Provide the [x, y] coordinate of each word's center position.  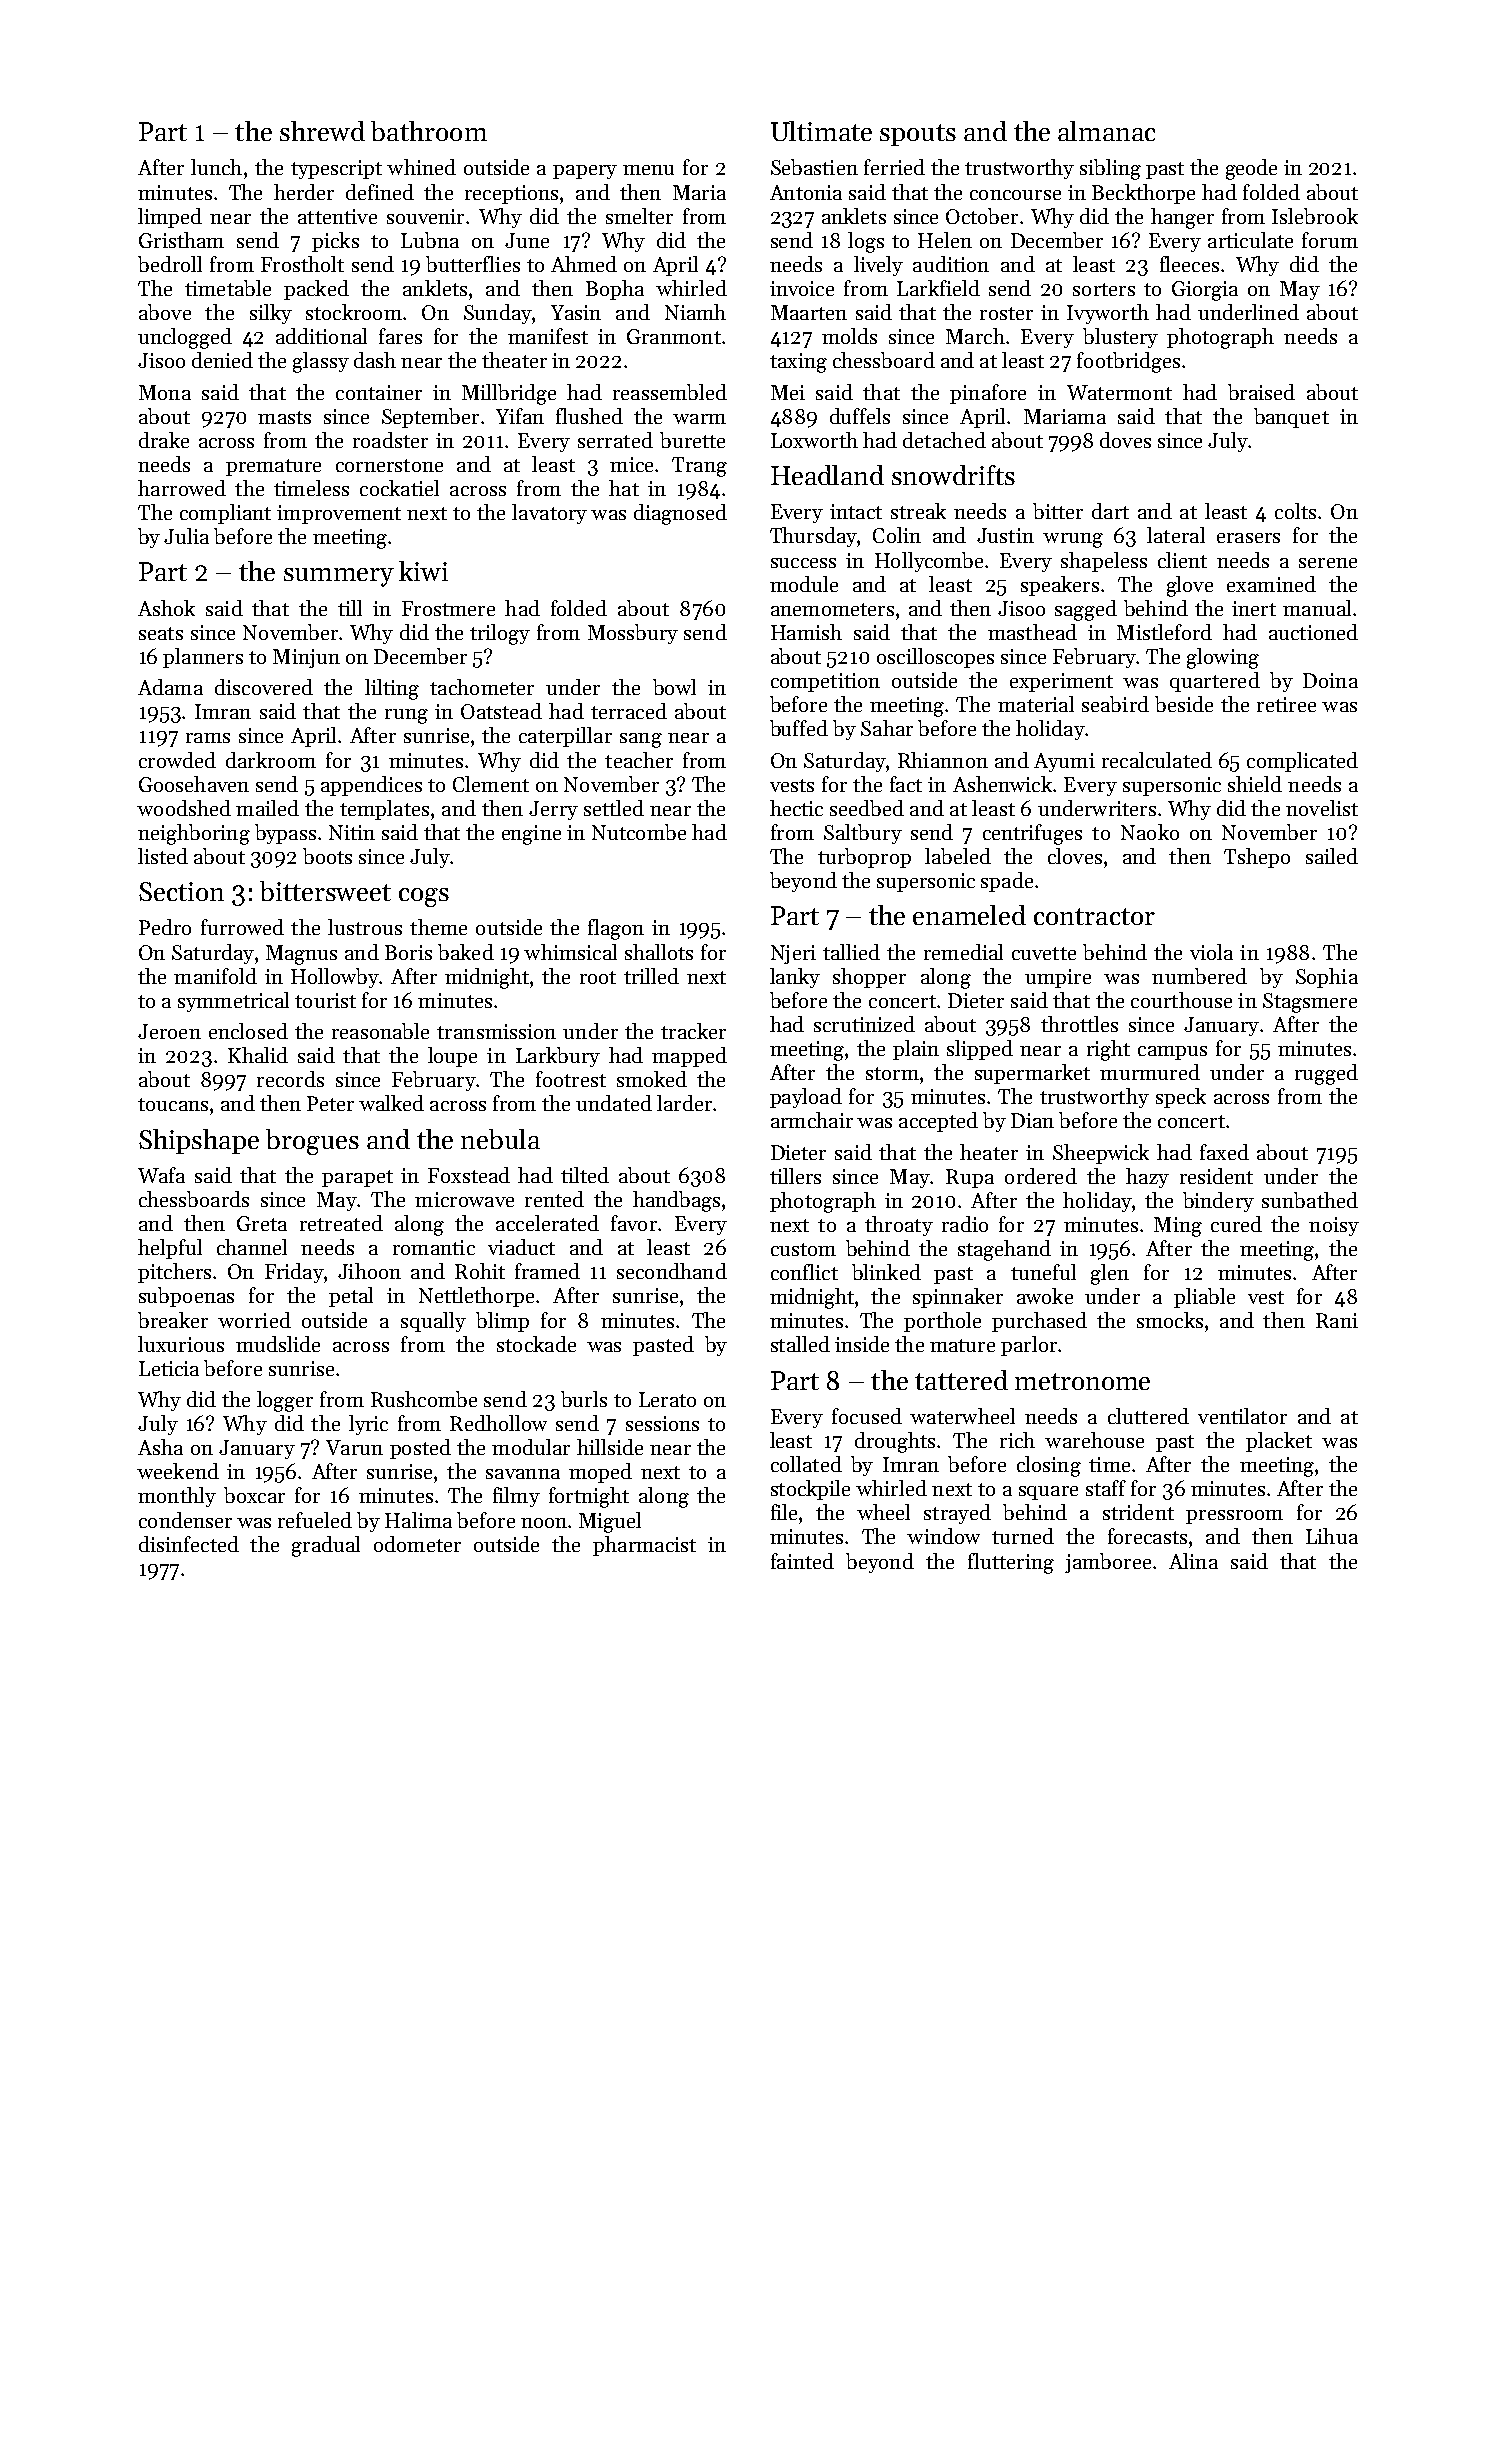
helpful [170, 1249]
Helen [945, 240]
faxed [1224, 1152]
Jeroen [169, 1031]
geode [1251, 169]
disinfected [189, 1544]
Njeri [793, 954]
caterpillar [565, 737]
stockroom [354, 312]
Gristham [181, 240]
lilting [392, 689]
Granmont [674, 336]
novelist [1322, 808]
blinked [886, 1272]
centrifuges [1032, 834]
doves [1125, 440]
